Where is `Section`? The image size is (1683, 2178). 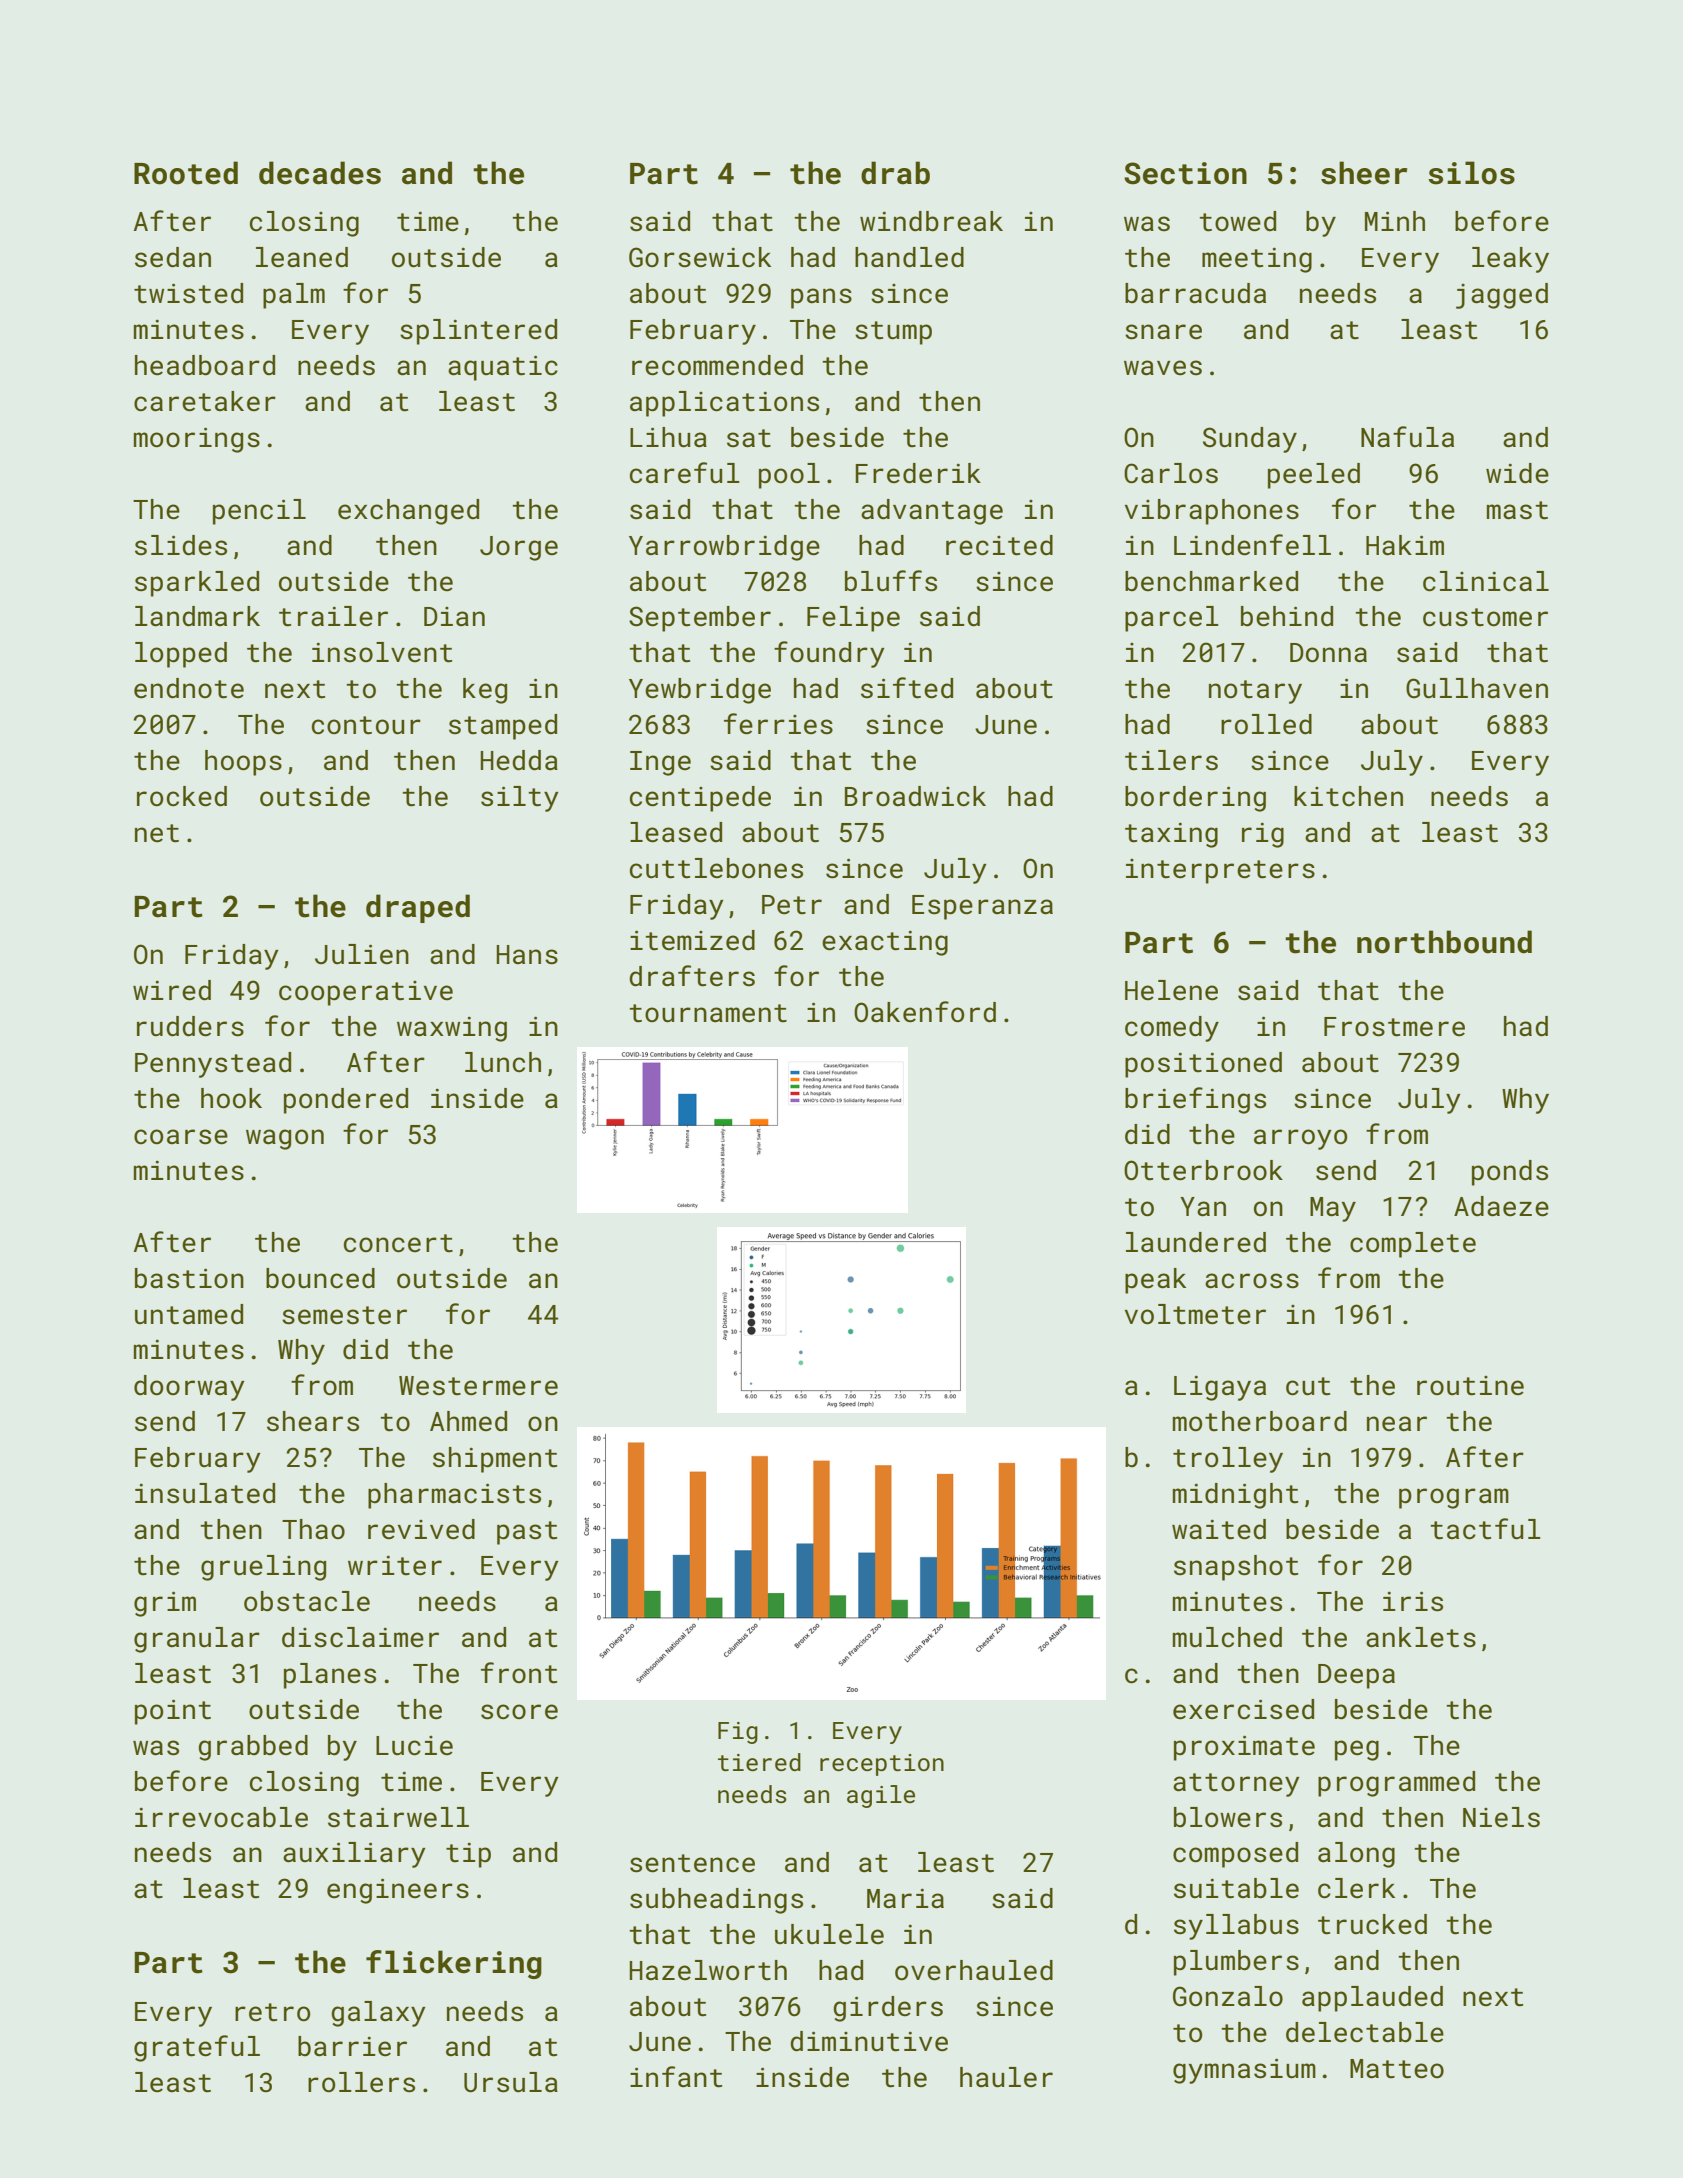
Section is located at coordinates (1185, 173).
